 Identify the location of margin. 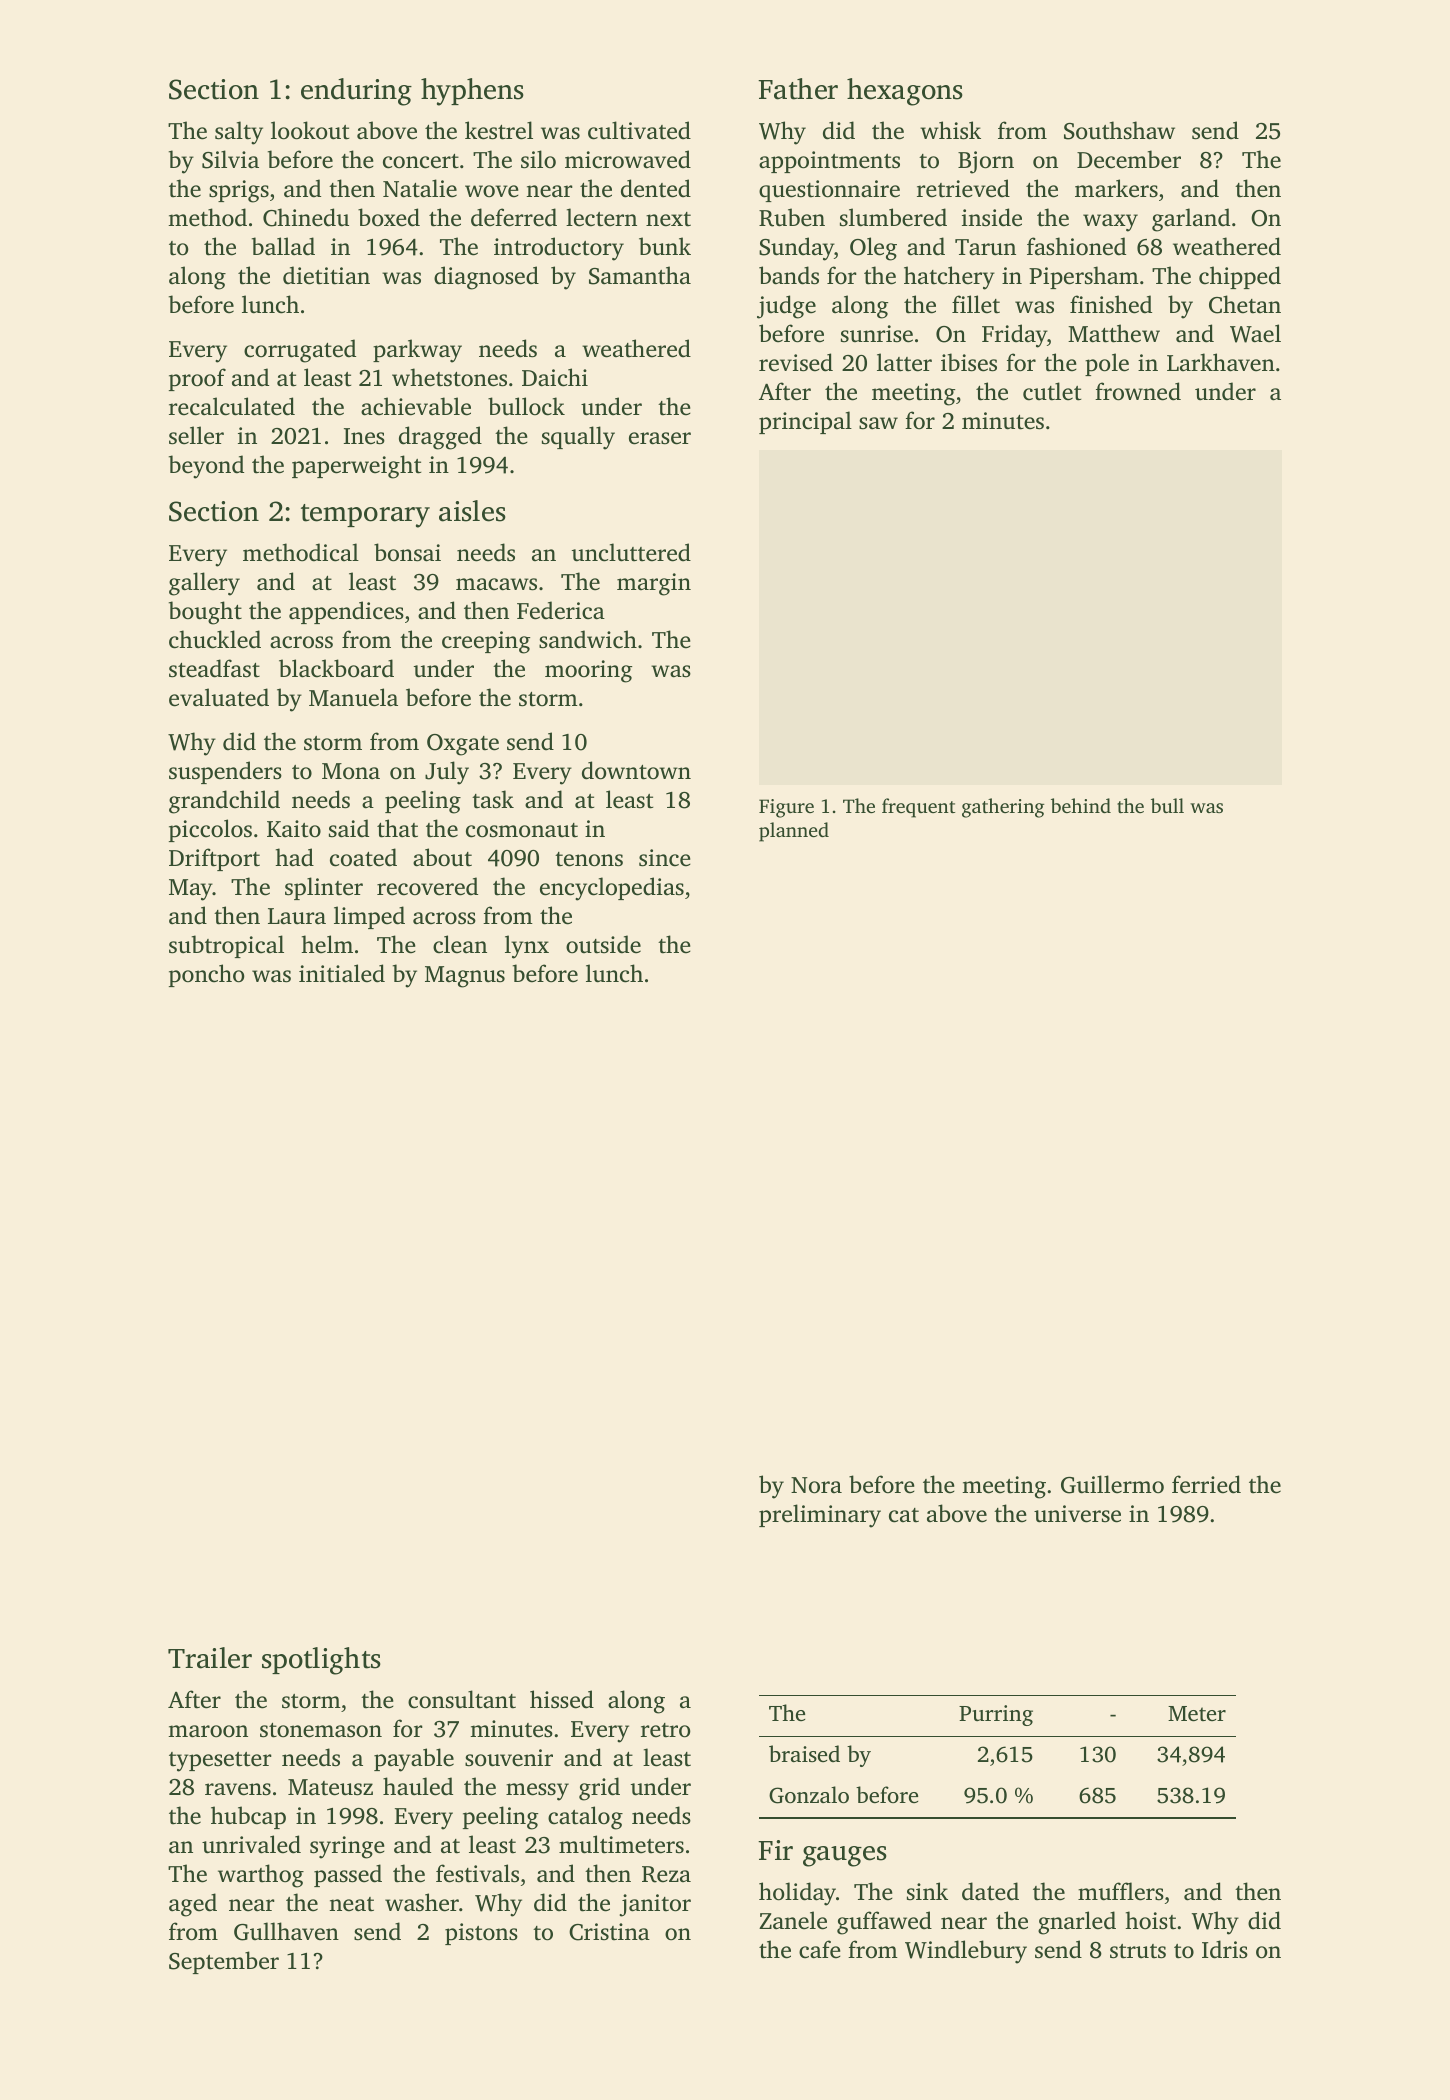
(654, 584).
